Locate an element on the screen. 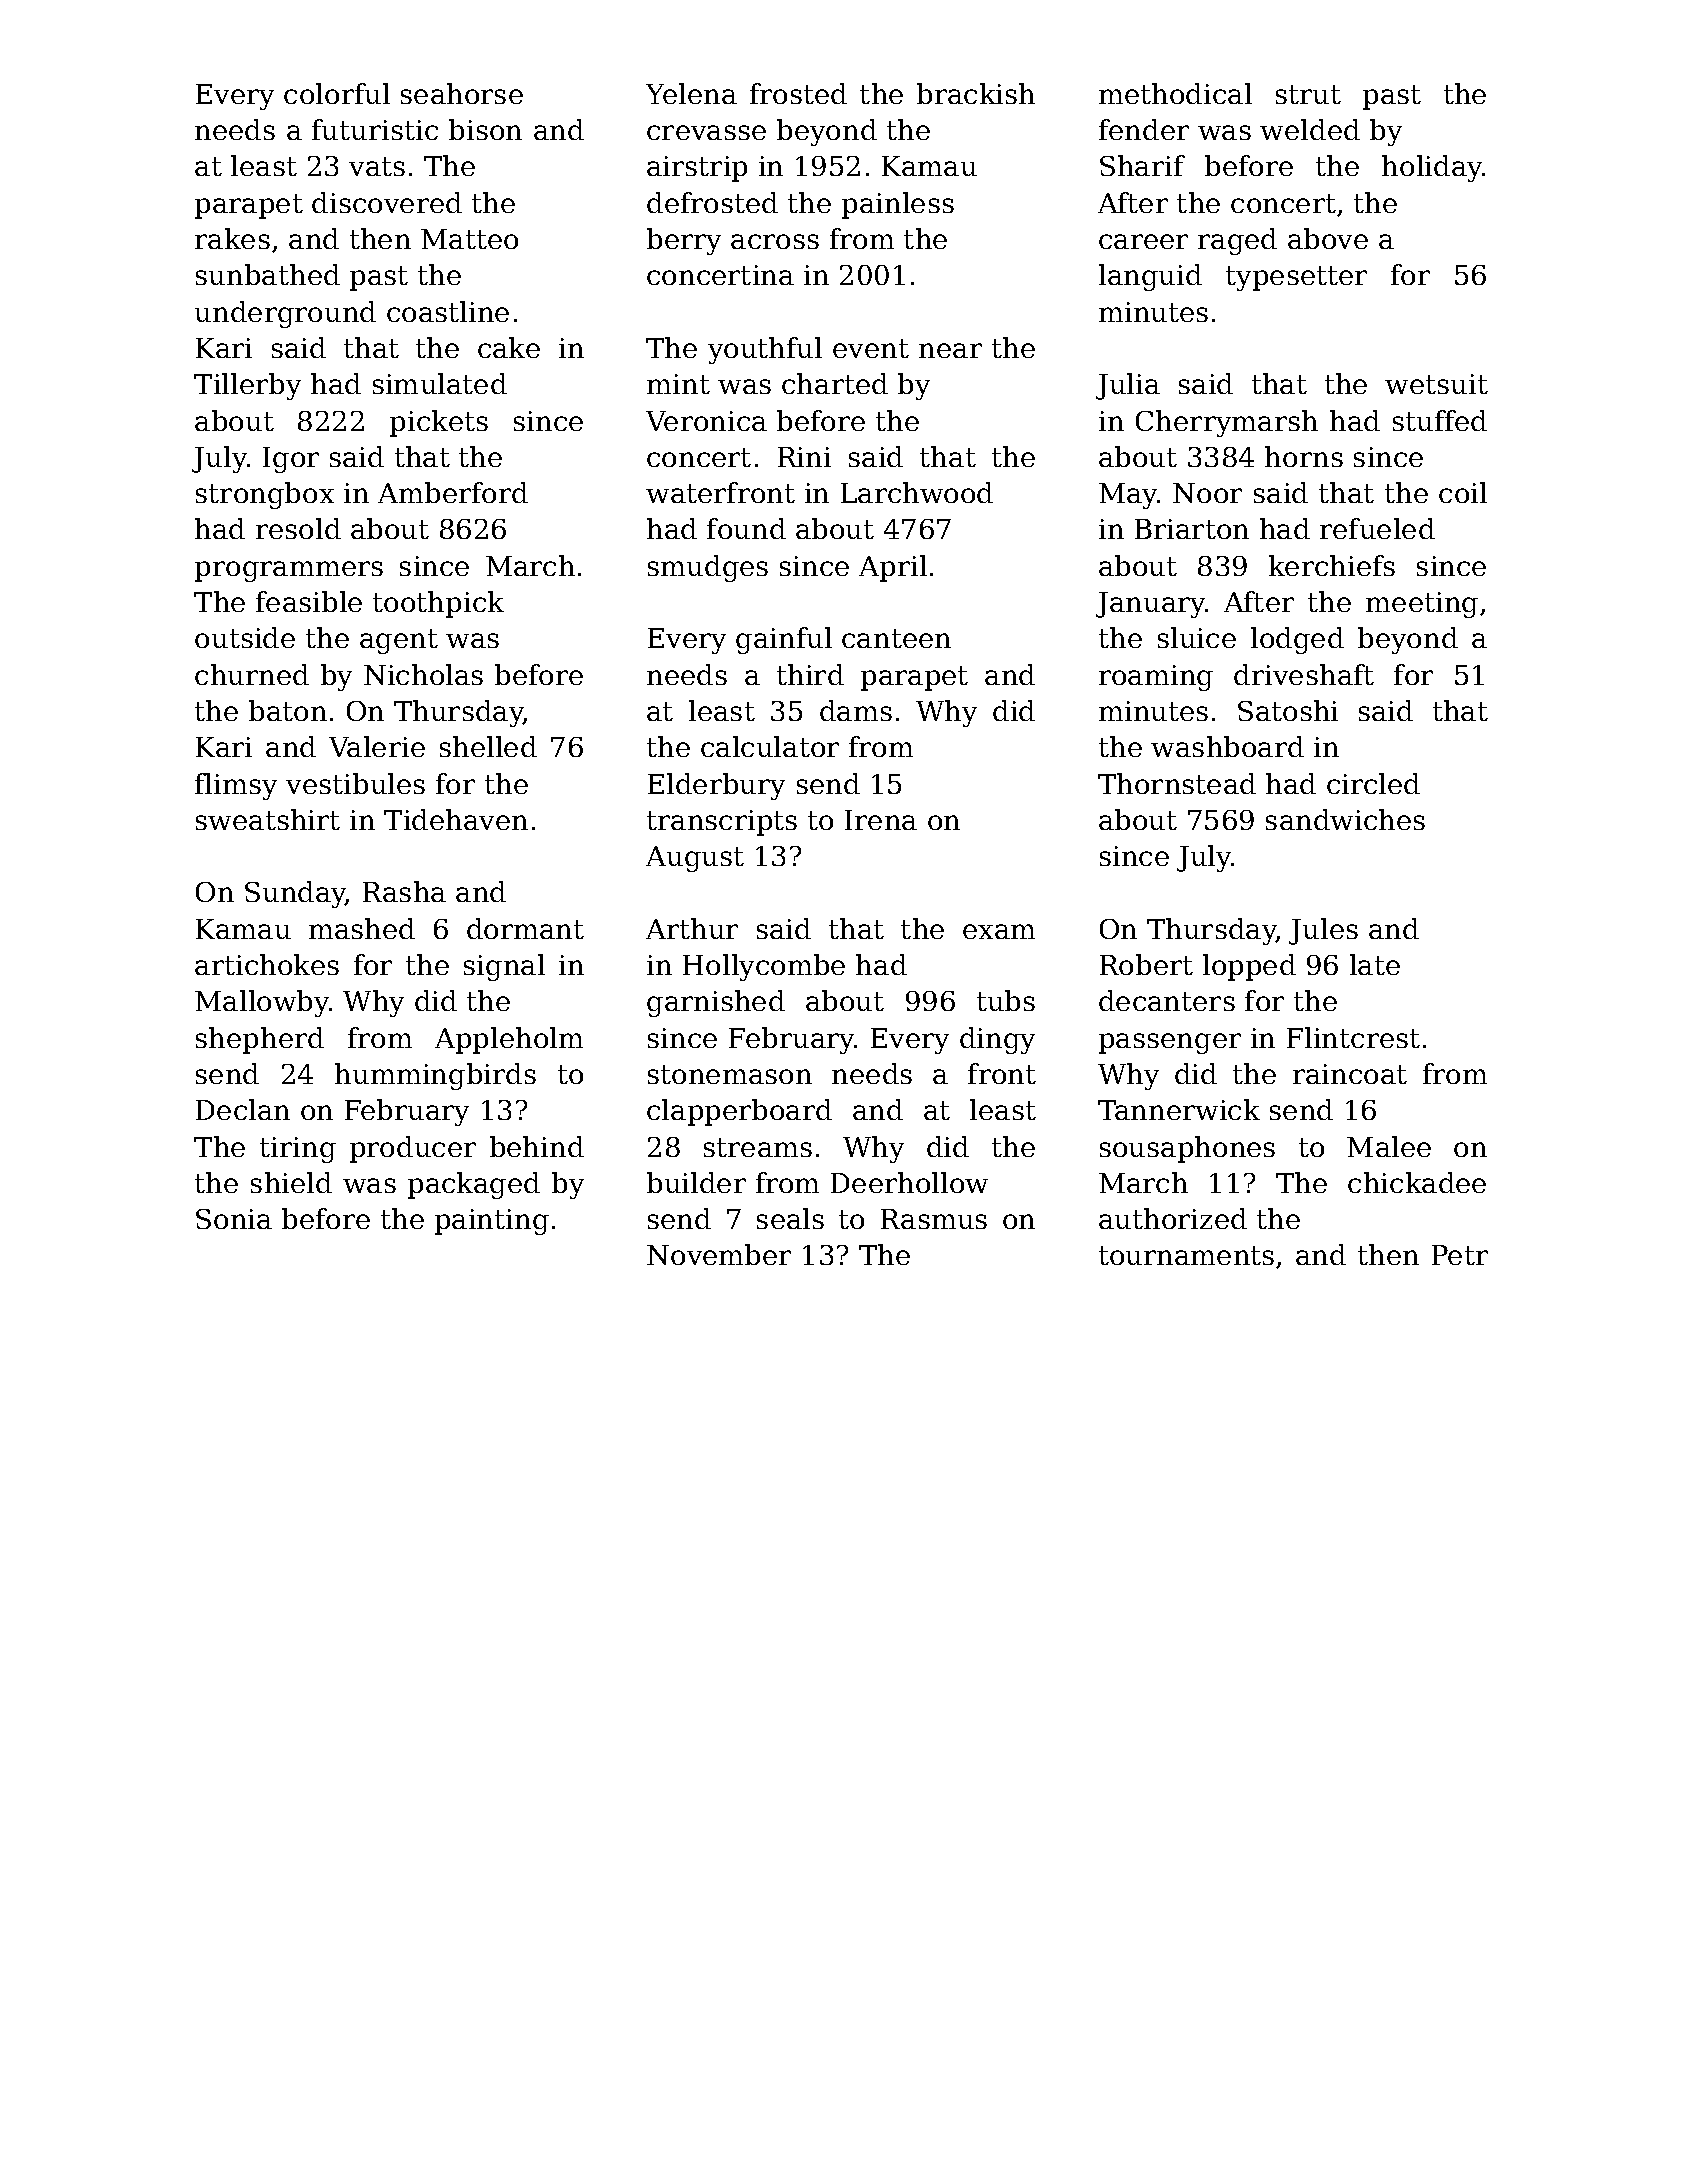 This screenshot has height=2178, width=1683. bison is located at coordinates (485, 129).
